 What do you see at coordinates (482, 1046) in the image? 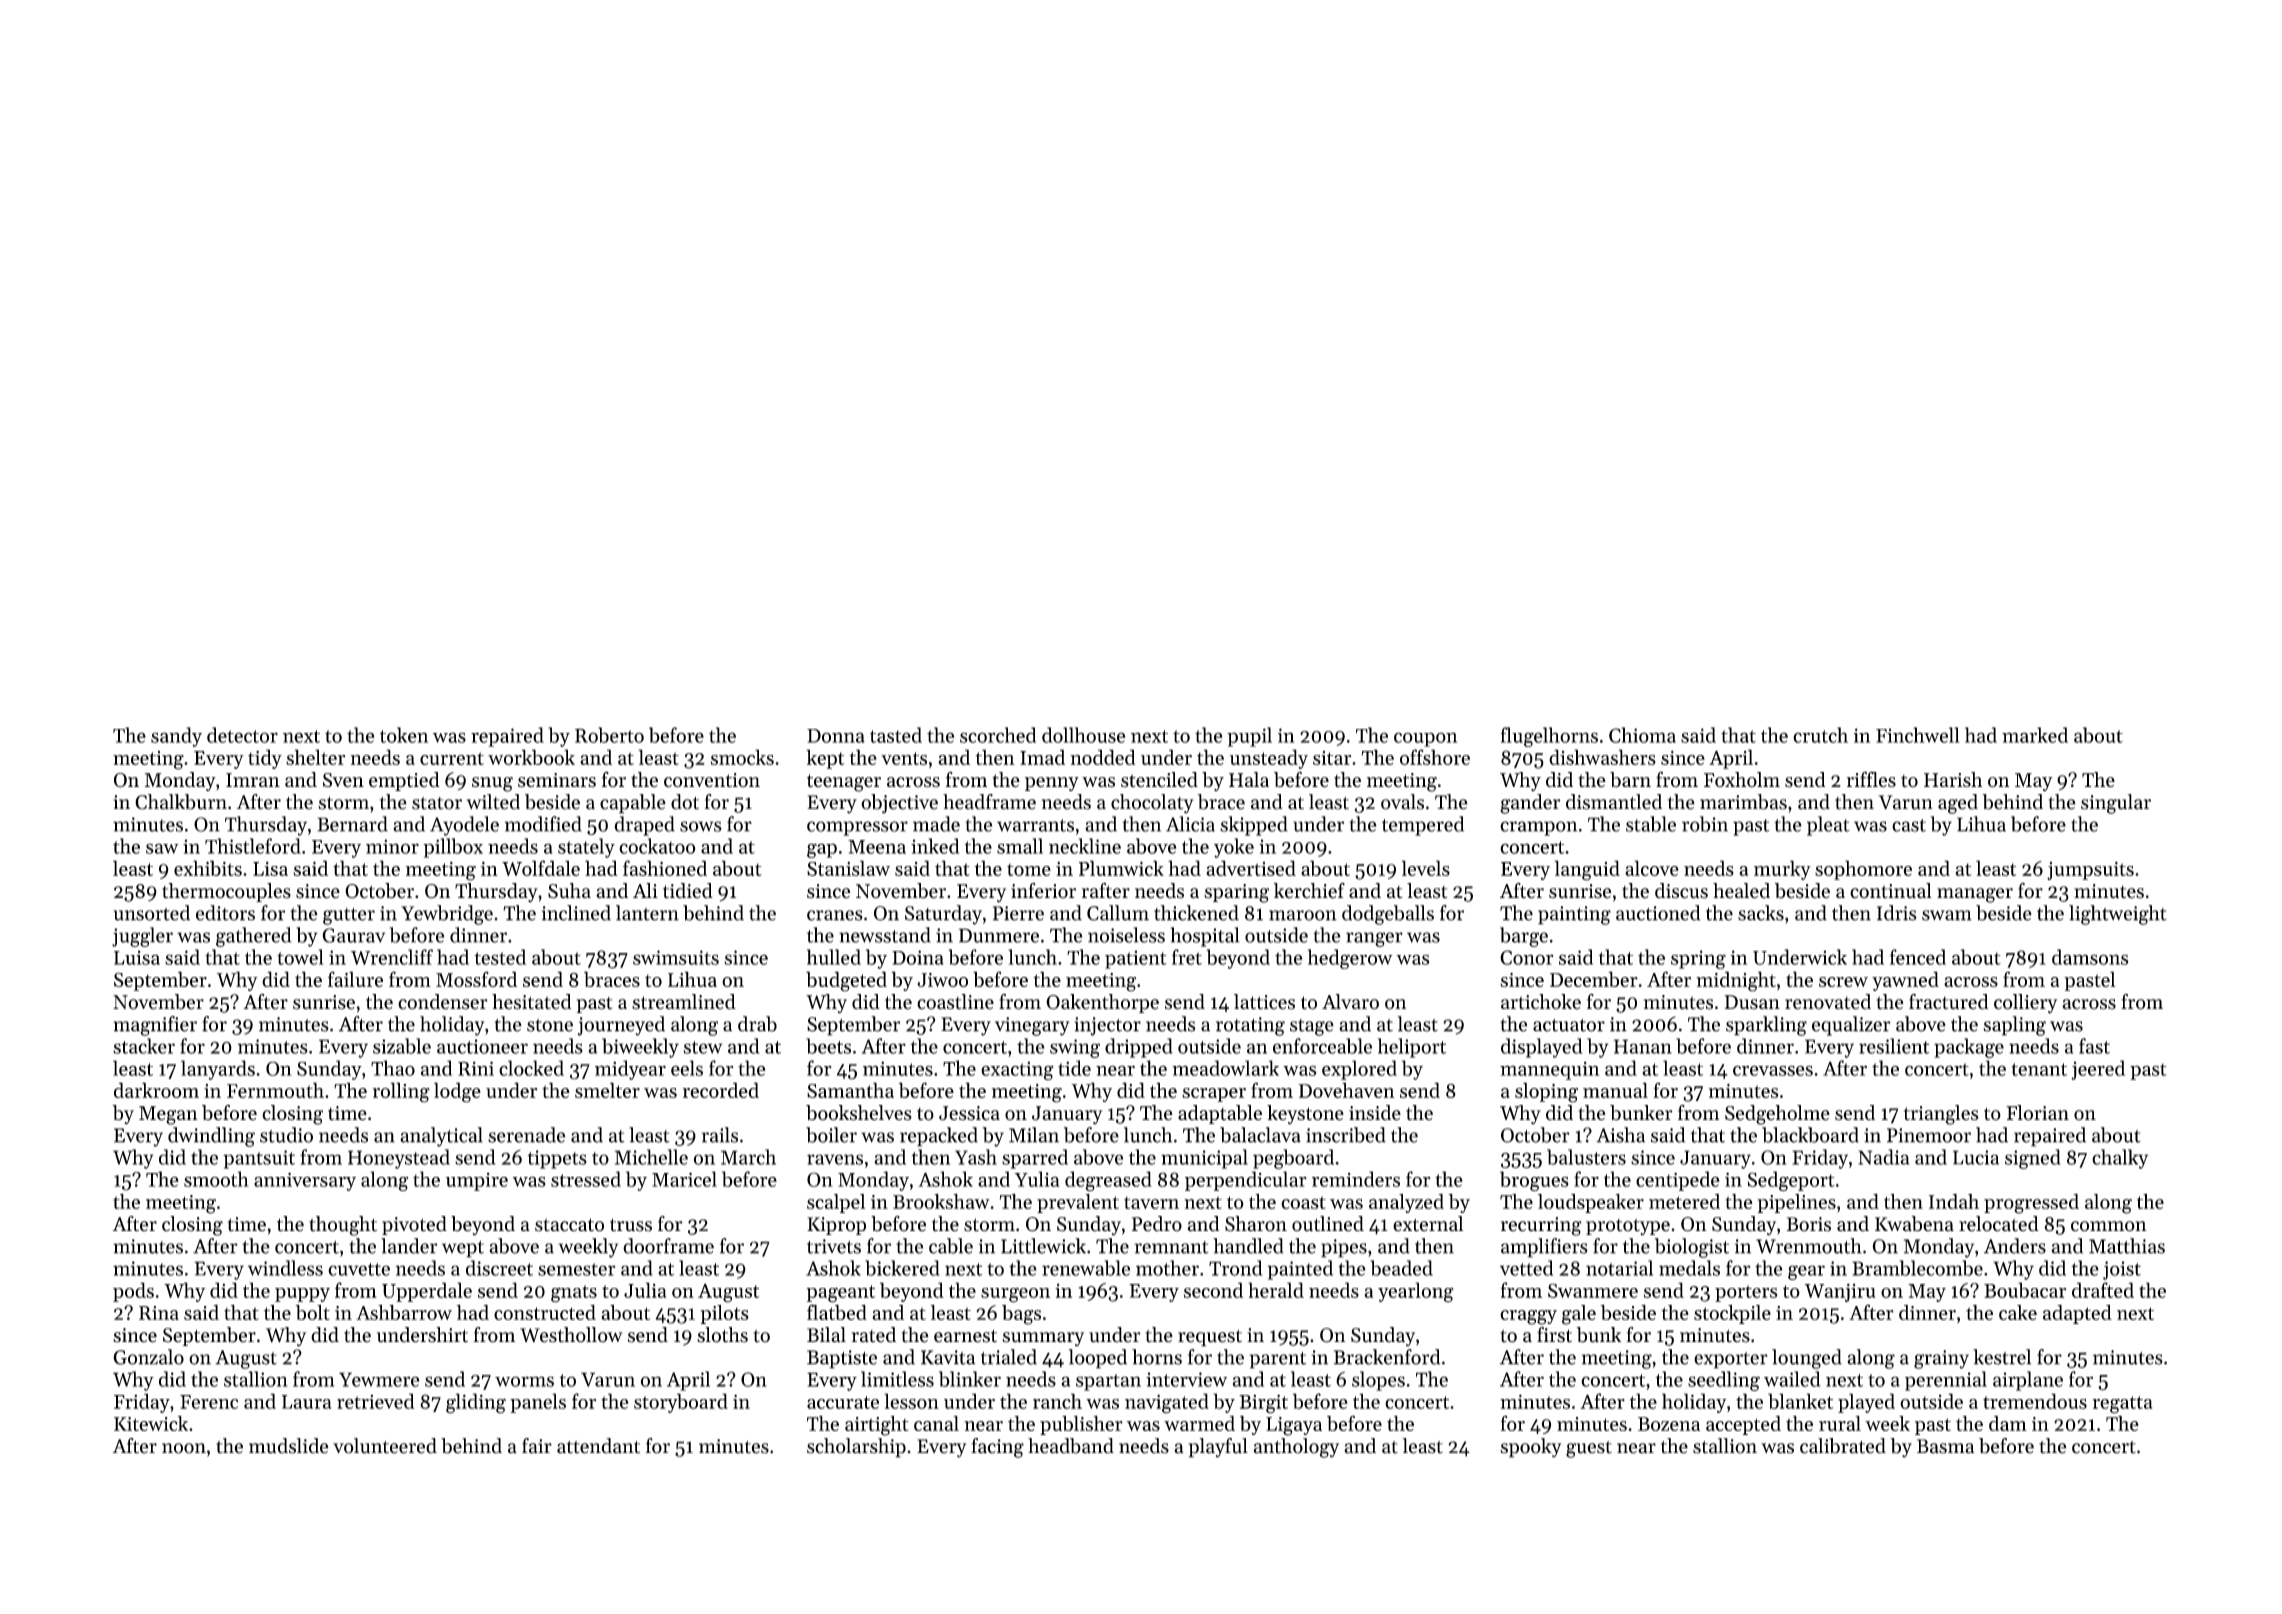
I see `auctioneer` at bounding box center [482, 1046].
